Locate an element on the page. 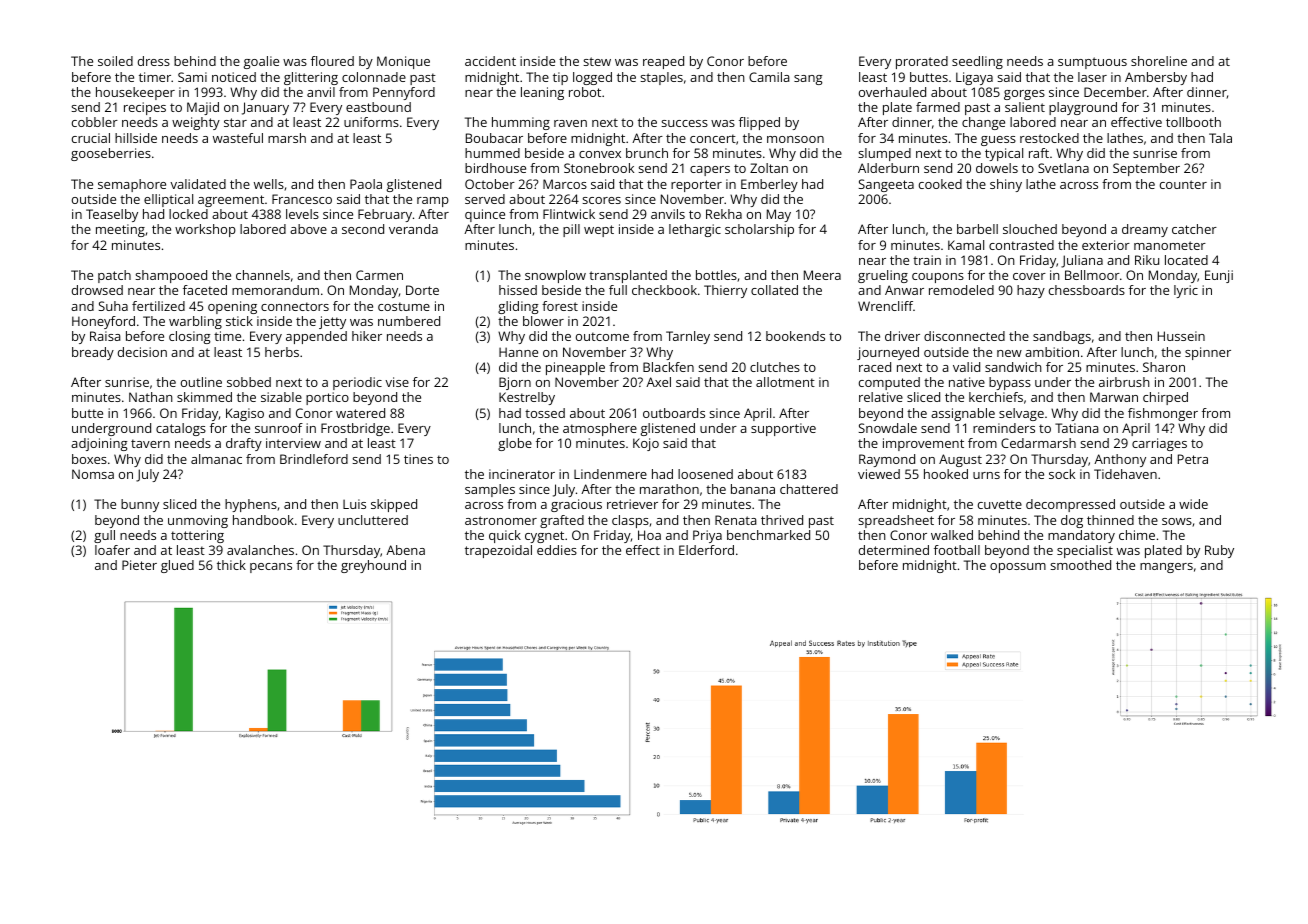  Emberley is located at coordinates (769, 185).
